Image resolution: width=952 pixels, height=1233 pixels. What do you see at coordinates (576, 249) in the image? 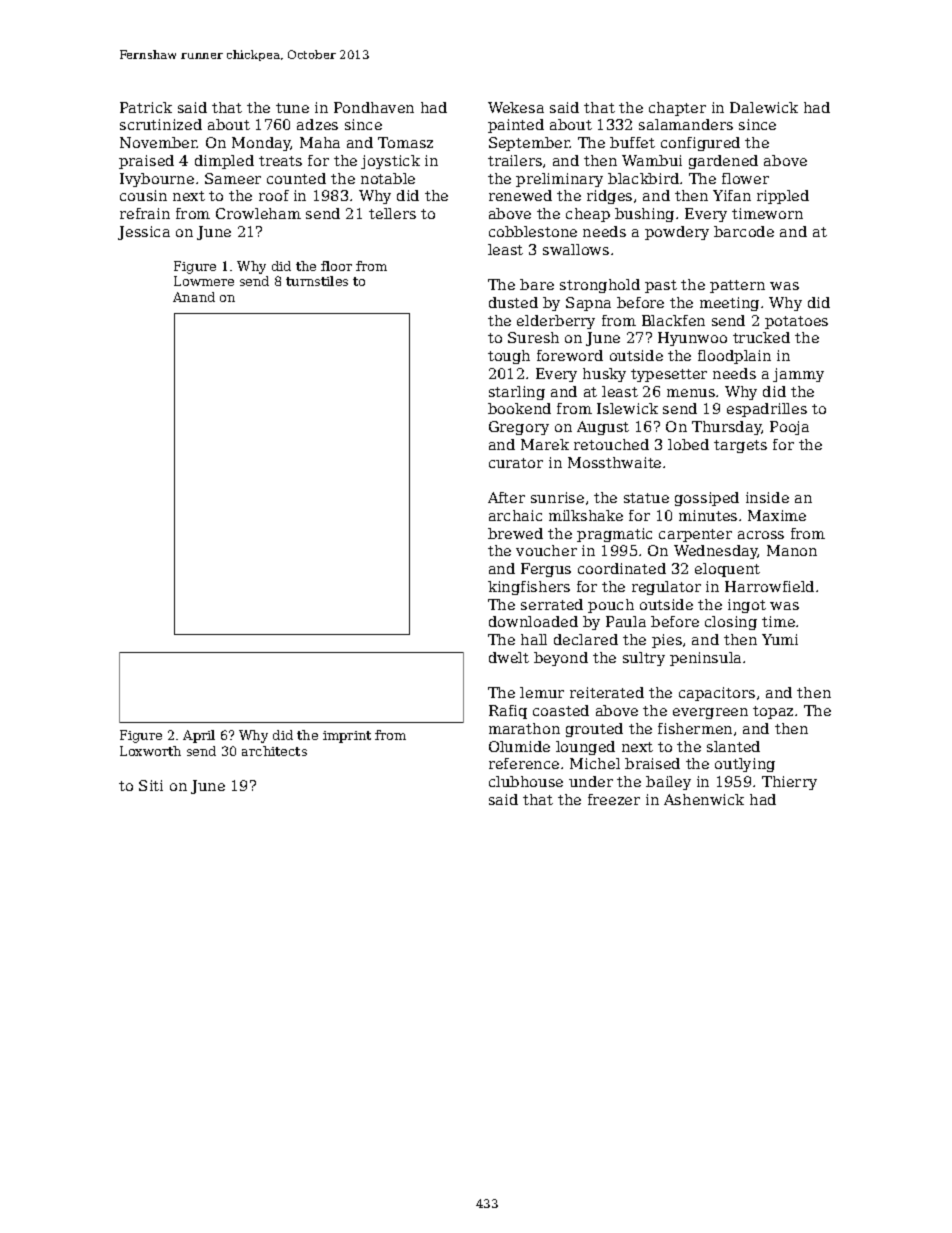
I see `swallows` at bounding box center [576, 249].
